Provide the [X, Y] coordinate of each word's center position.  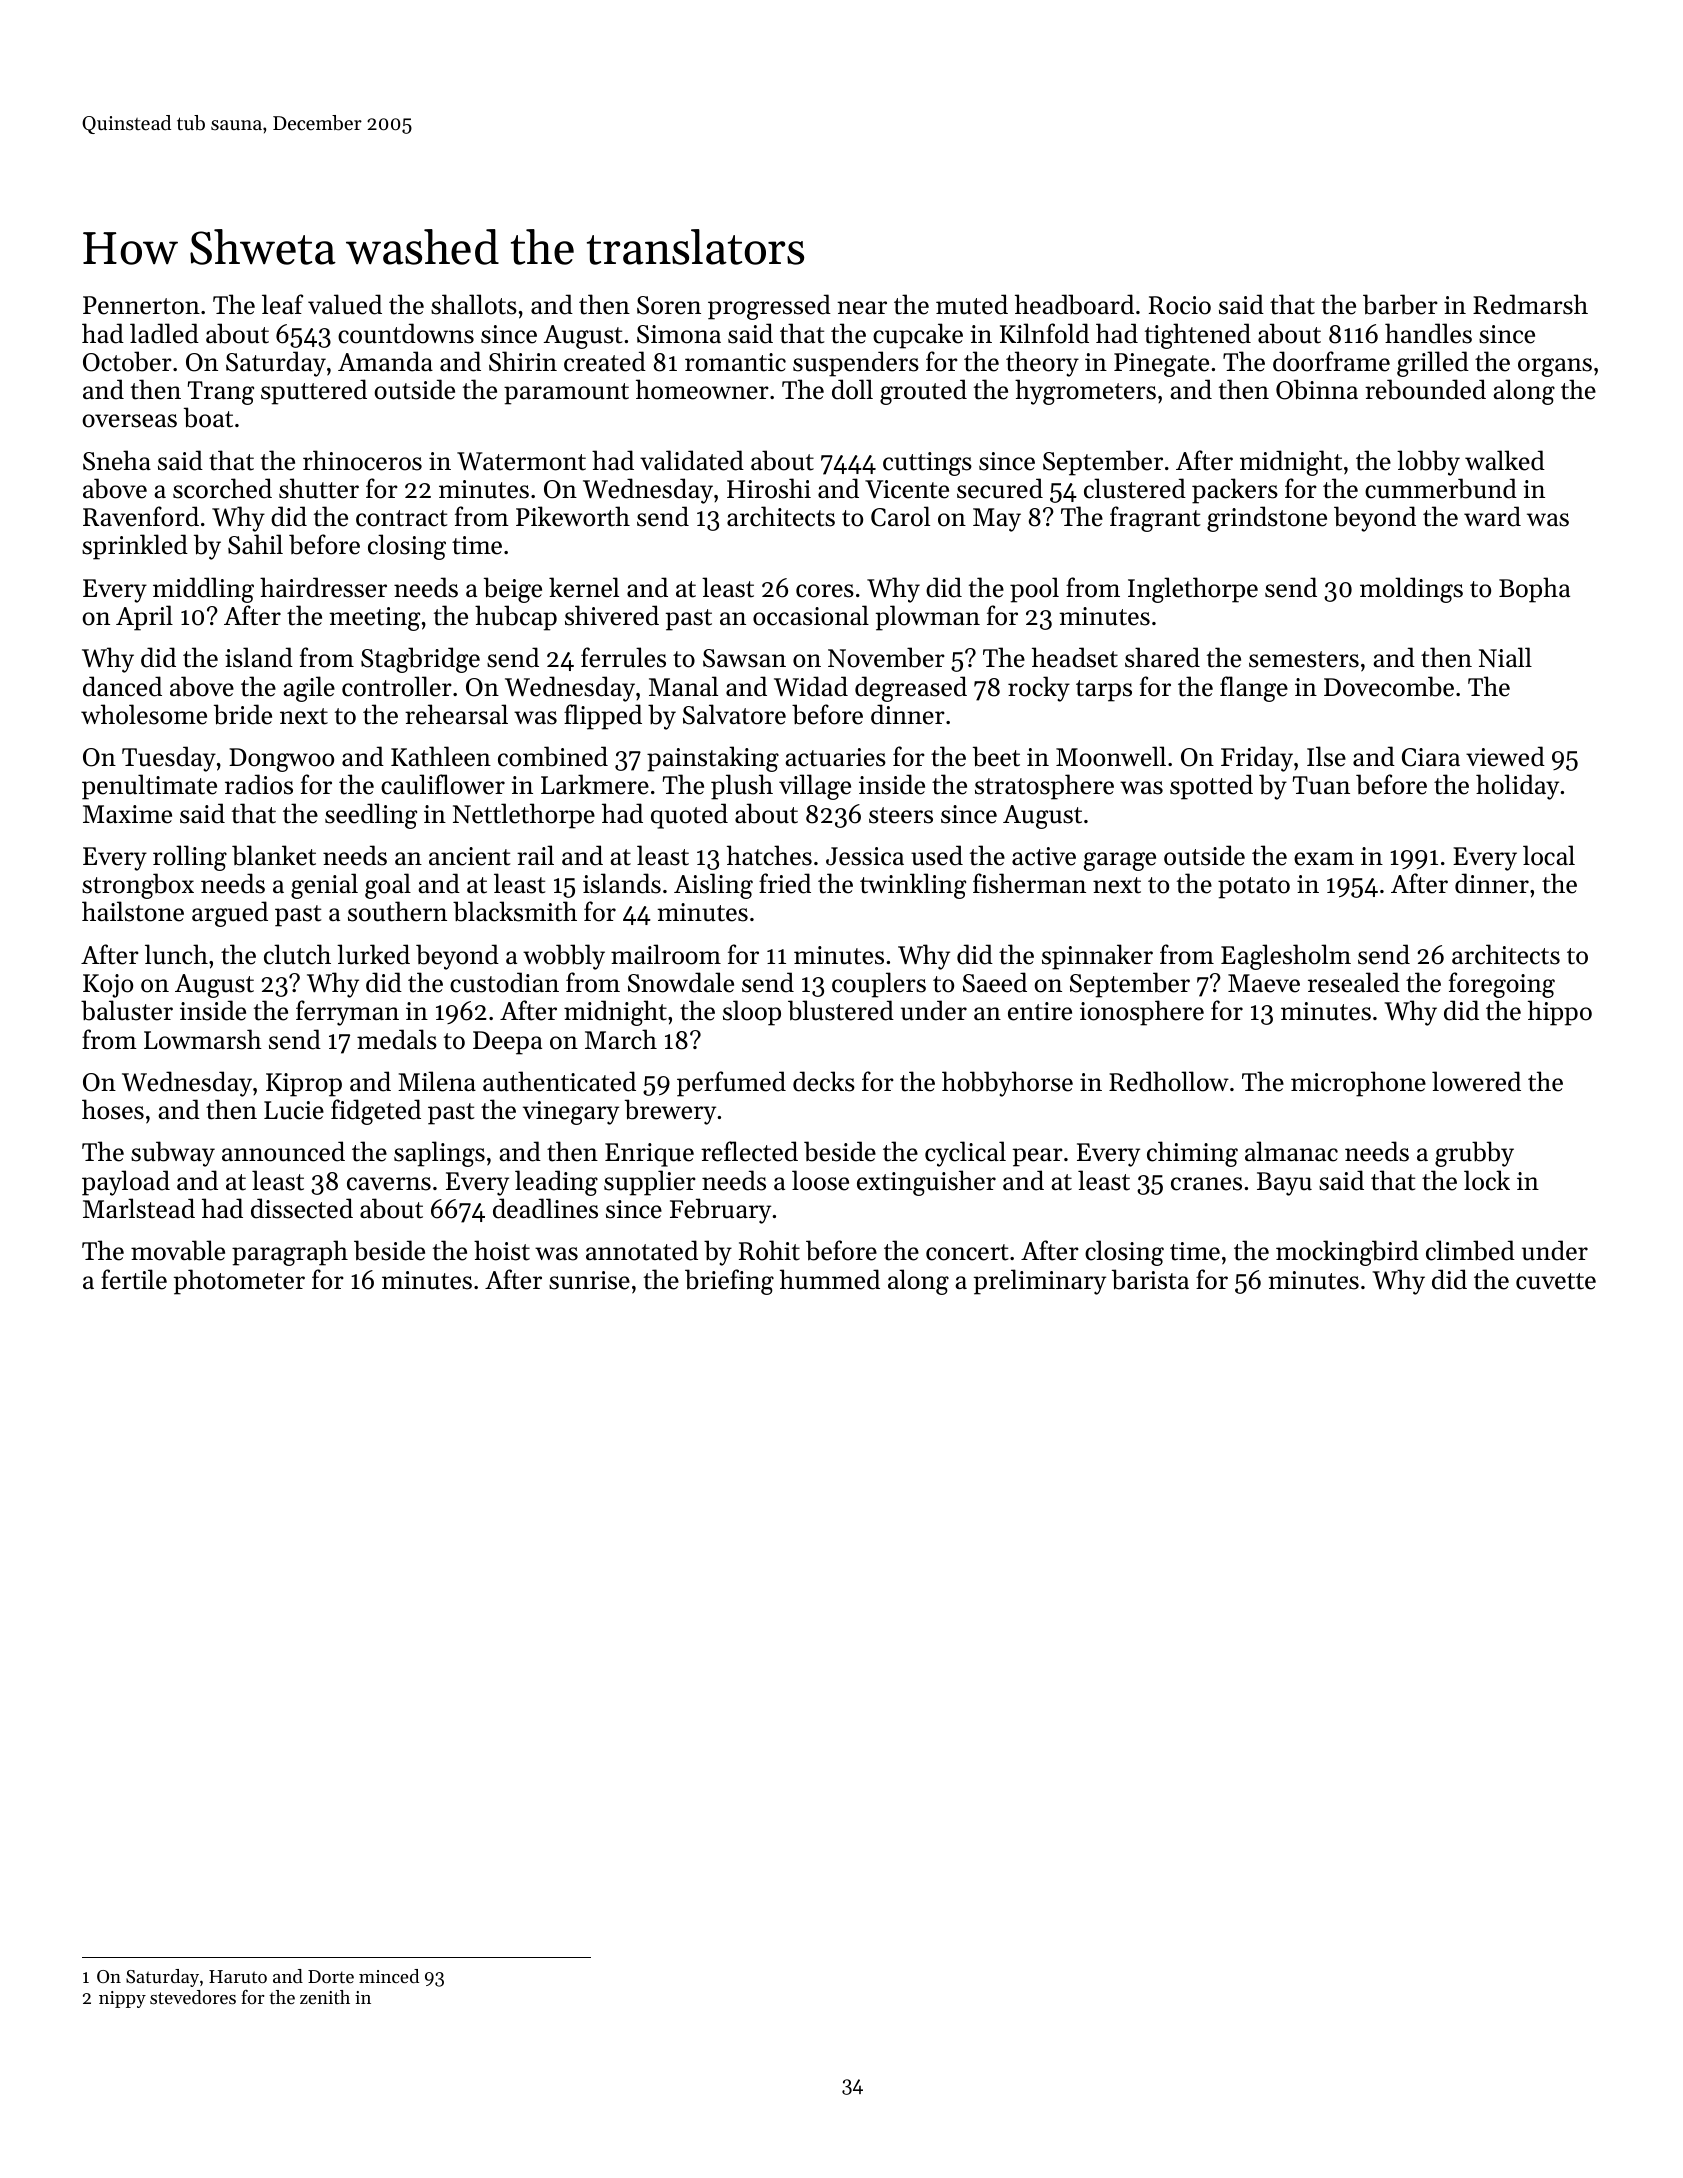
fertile [134, 1279]
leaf [282, 304]
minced [389, 1976]
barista [1150, 1279]
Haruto [238, 1976]
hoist [502, 1250]
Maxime [127, 814]
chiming [1192, 1154]
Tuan [1321, 785]
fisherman [1029, 883]
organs [1555, 367]
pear [1038, 1157]
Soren [669, 305]
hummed [830, 1279]
